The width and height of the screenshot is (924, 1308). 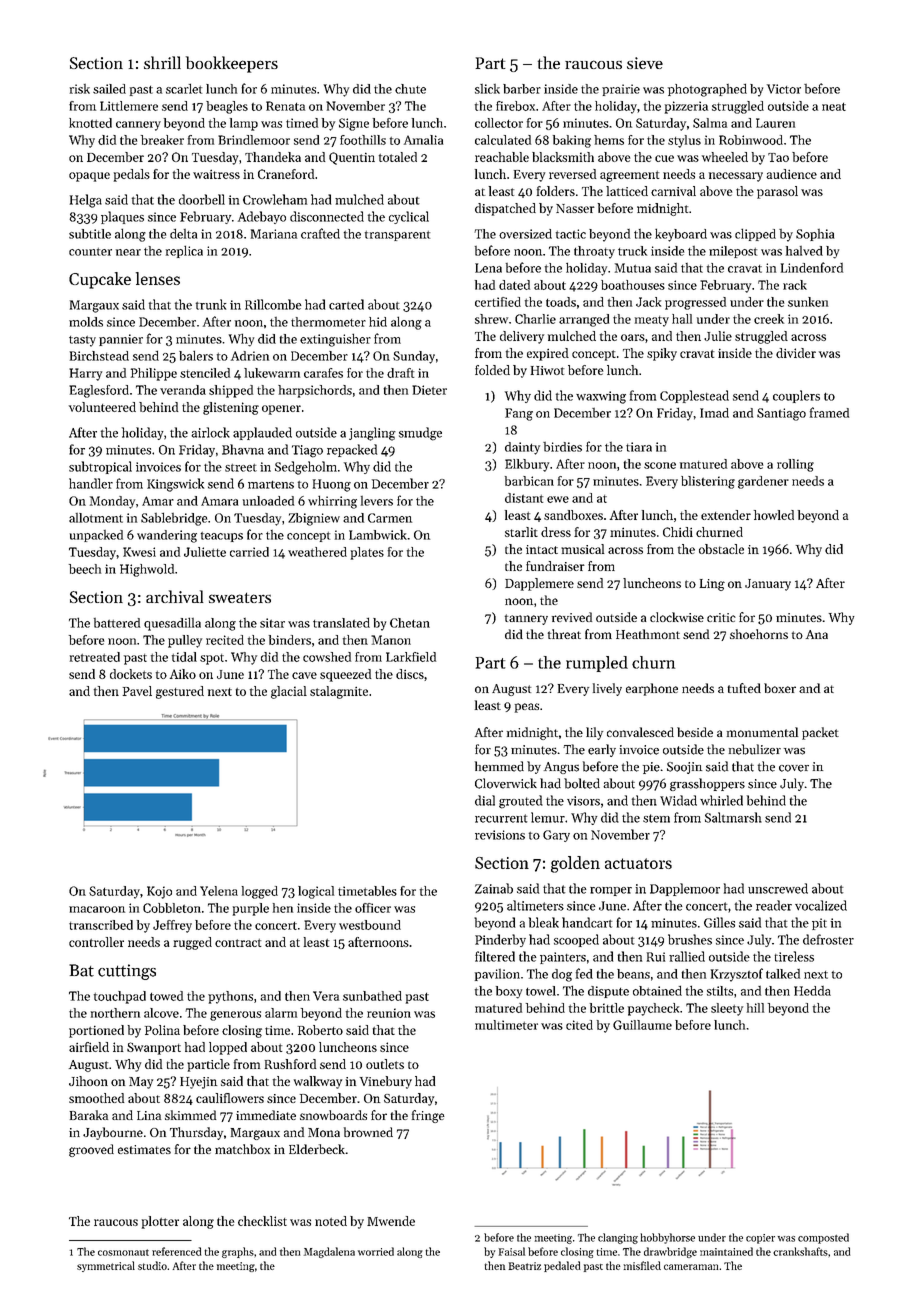 I want to click on Beatriz, so click(x=525, y=1266).
